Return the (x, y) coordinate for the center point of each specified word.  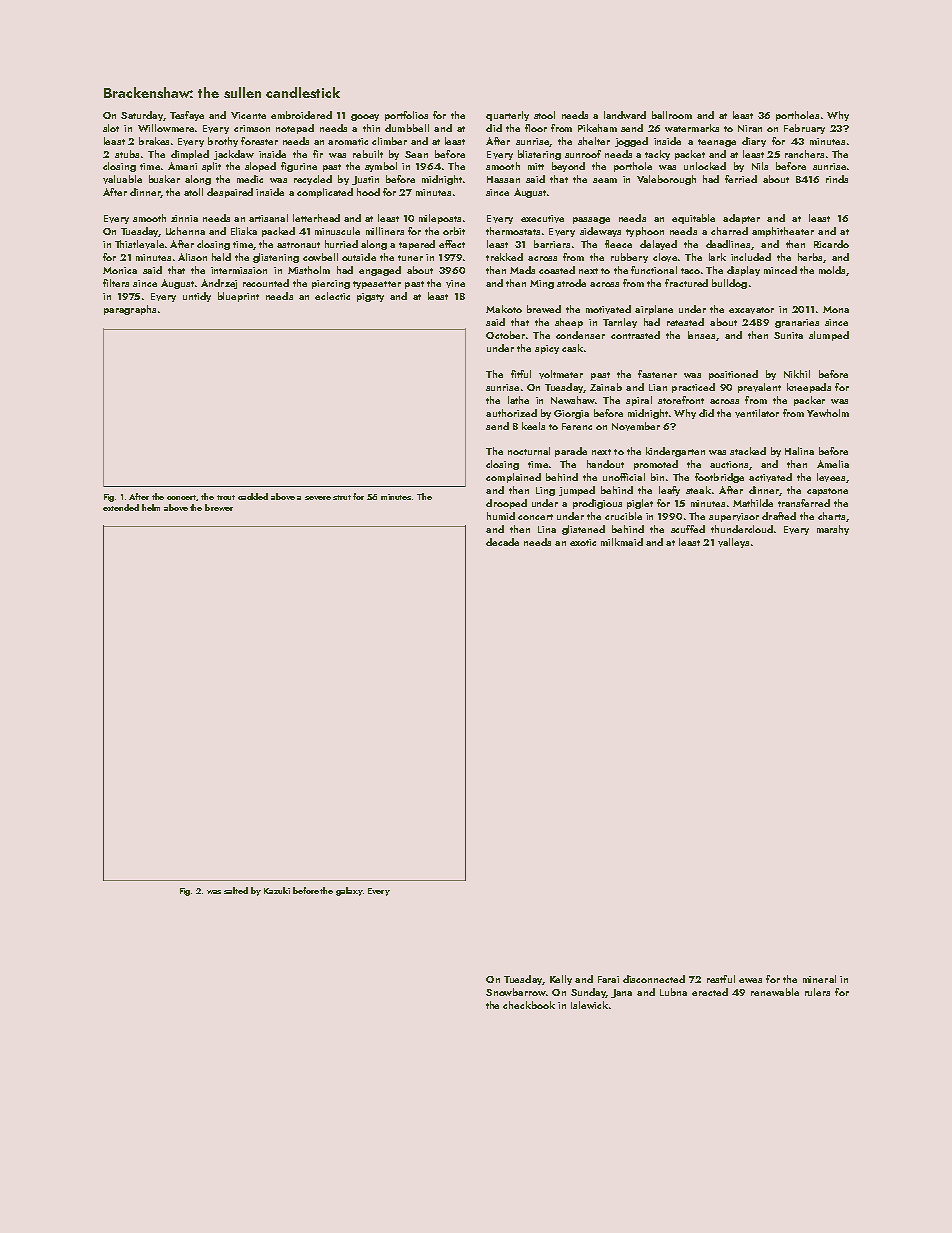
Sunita (788, 335)
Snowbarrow (516, 992)
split (211, 167)
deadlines (728, 244)
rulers (817, 992)
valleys (733, 543)
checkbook (529, 1005)
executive (542, 219)
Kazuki (277, 890)
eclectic (332, 296)
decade (502, 542)
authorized (511, 413)
